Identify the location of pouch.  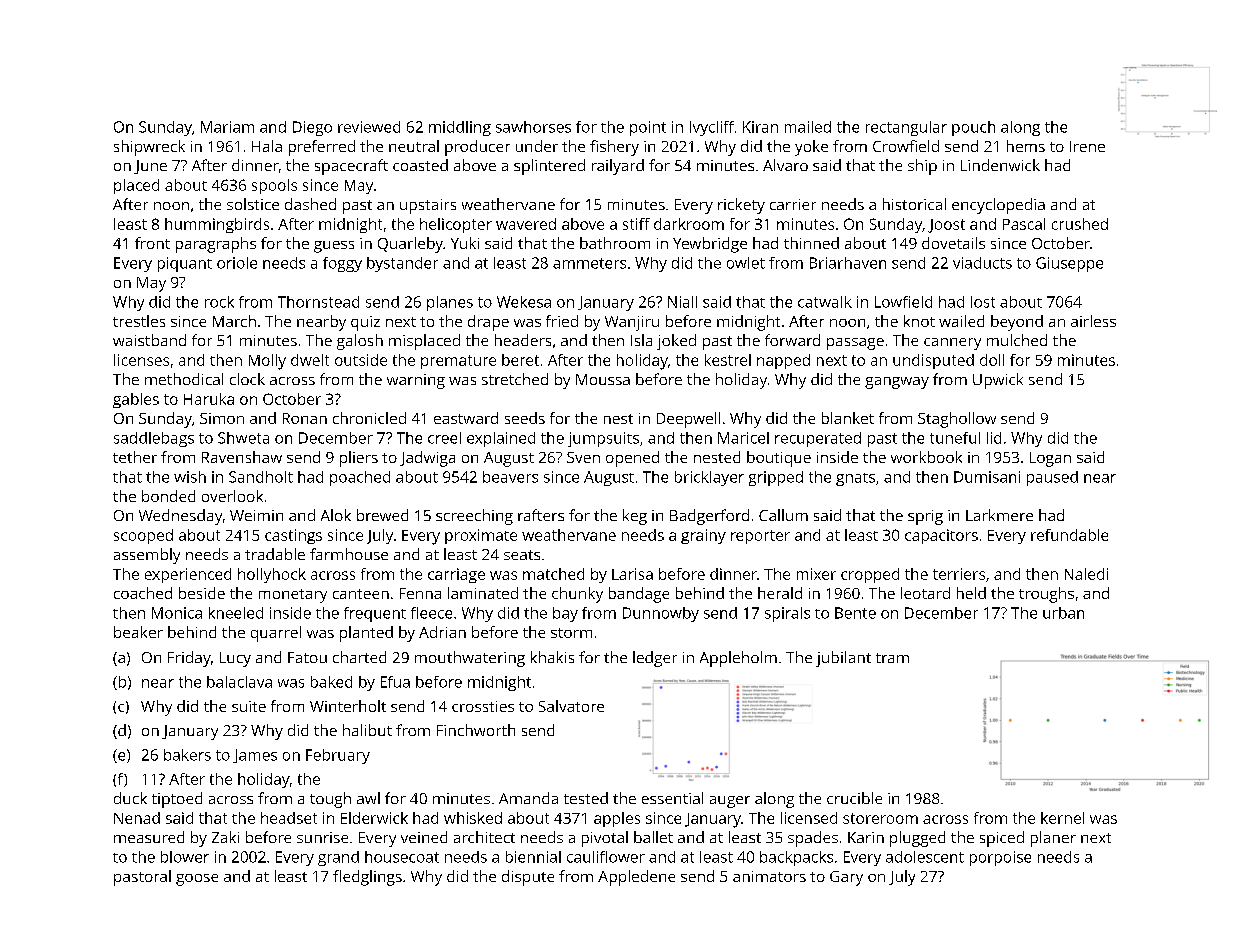
(973, 128).
